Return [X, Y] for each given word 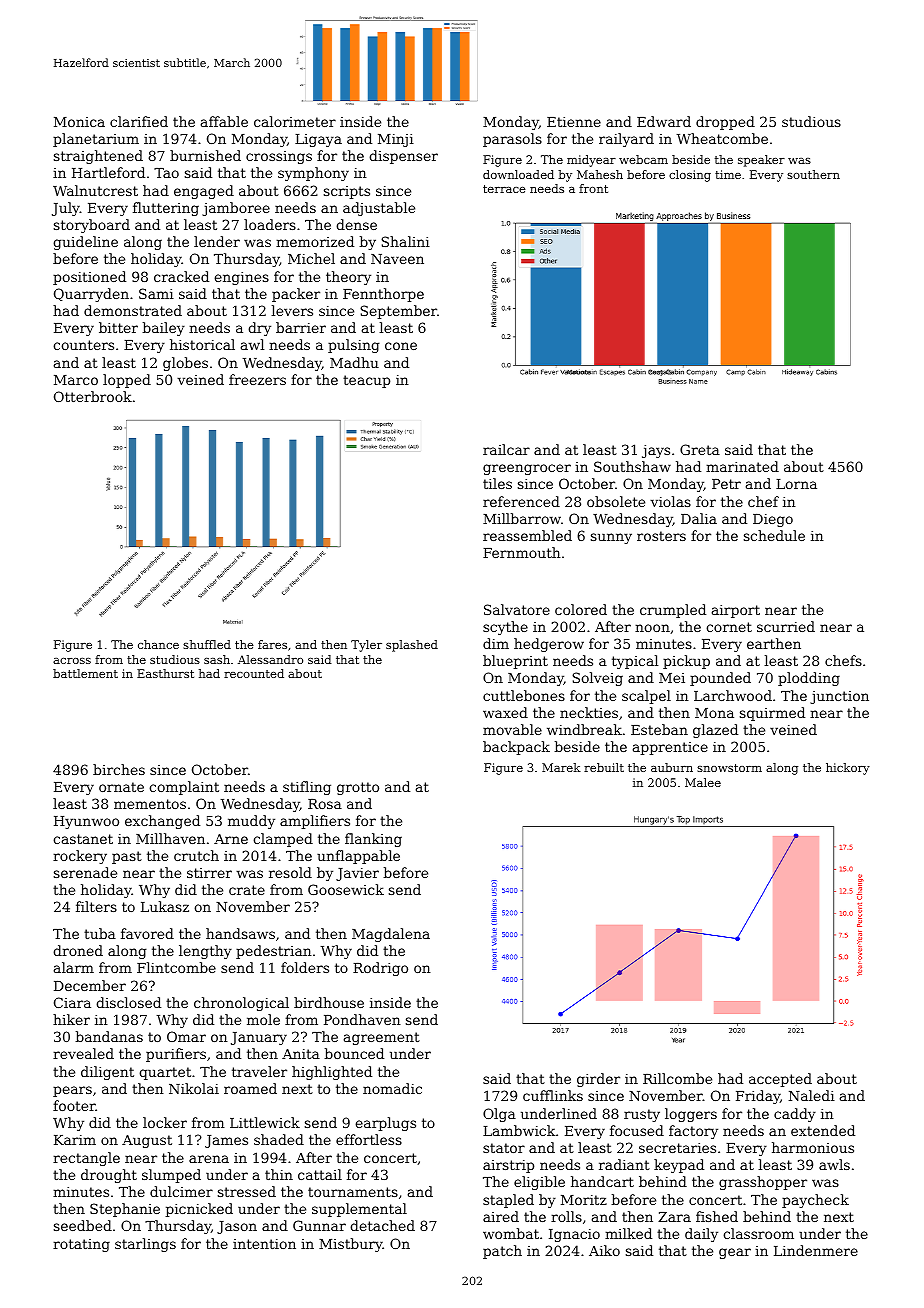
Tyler [366, 646]
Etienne [574, 122]
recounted [254, 673]
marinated [742, 466]
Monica [79, 122]
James [226, 1141]
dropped [725, 123]
